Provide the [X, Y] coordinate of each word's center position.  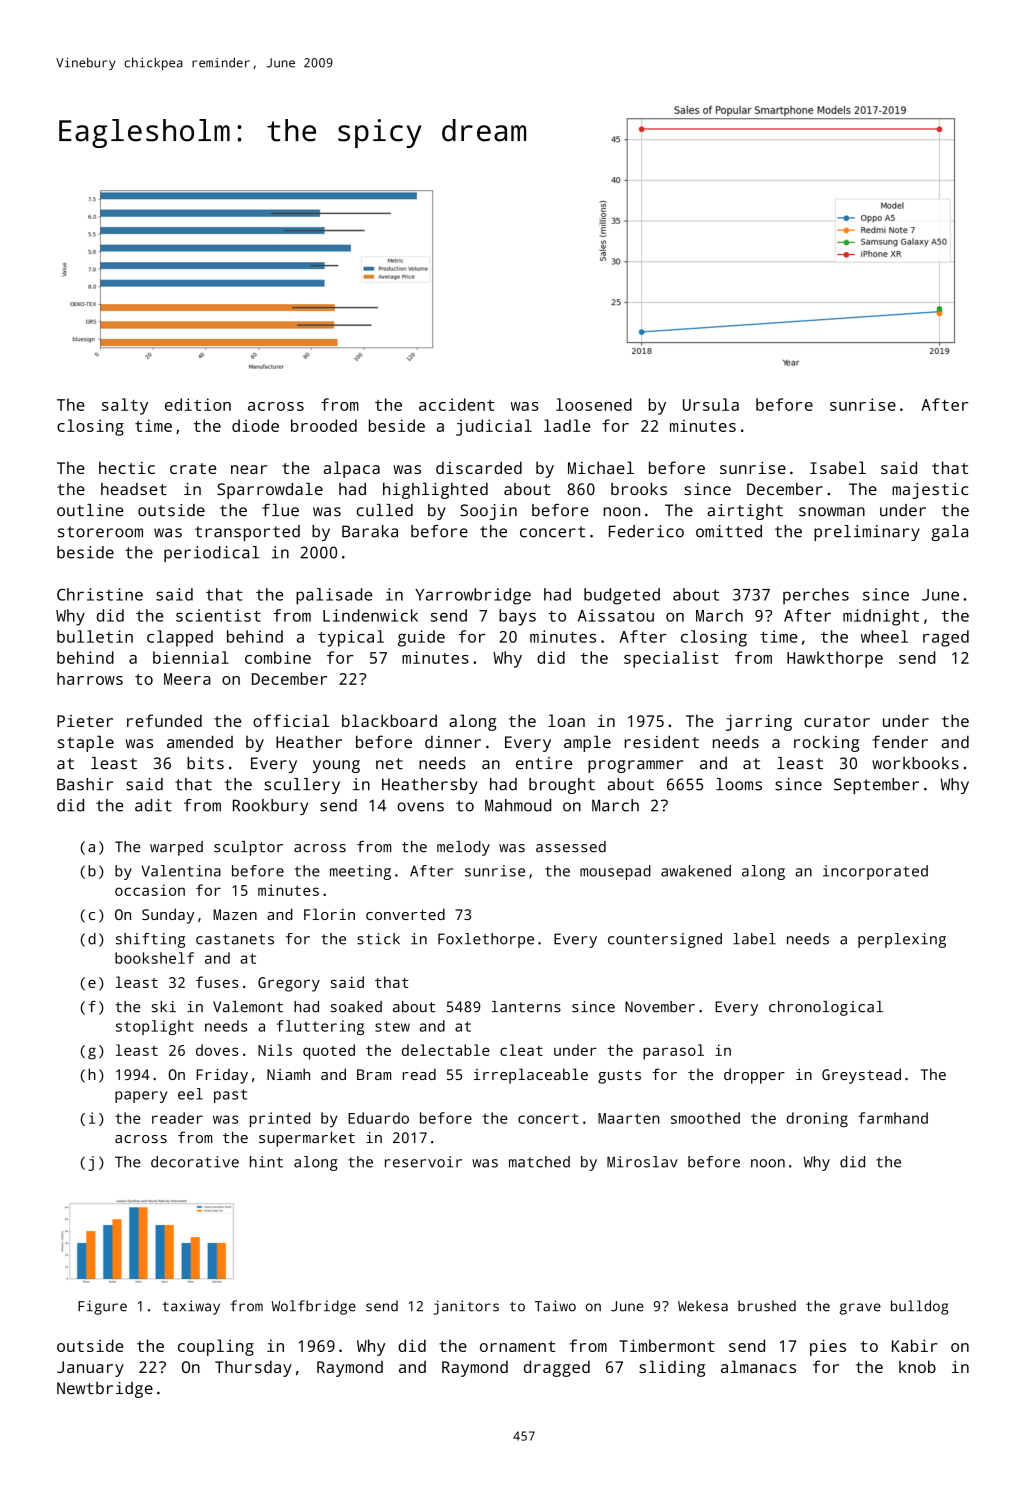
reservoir [423, 1162]
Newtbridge [105, 1390]
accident [456, 404]
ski [163, 1007]
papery [141, 1097]
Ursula [711, 404]
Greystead [861, 1076]
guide [421, 638]
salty [125, 406]
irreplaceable [531, 1076]
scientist [218, 615]
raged [946, 638]
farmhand [893, 1118]
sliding [672, 1368]
